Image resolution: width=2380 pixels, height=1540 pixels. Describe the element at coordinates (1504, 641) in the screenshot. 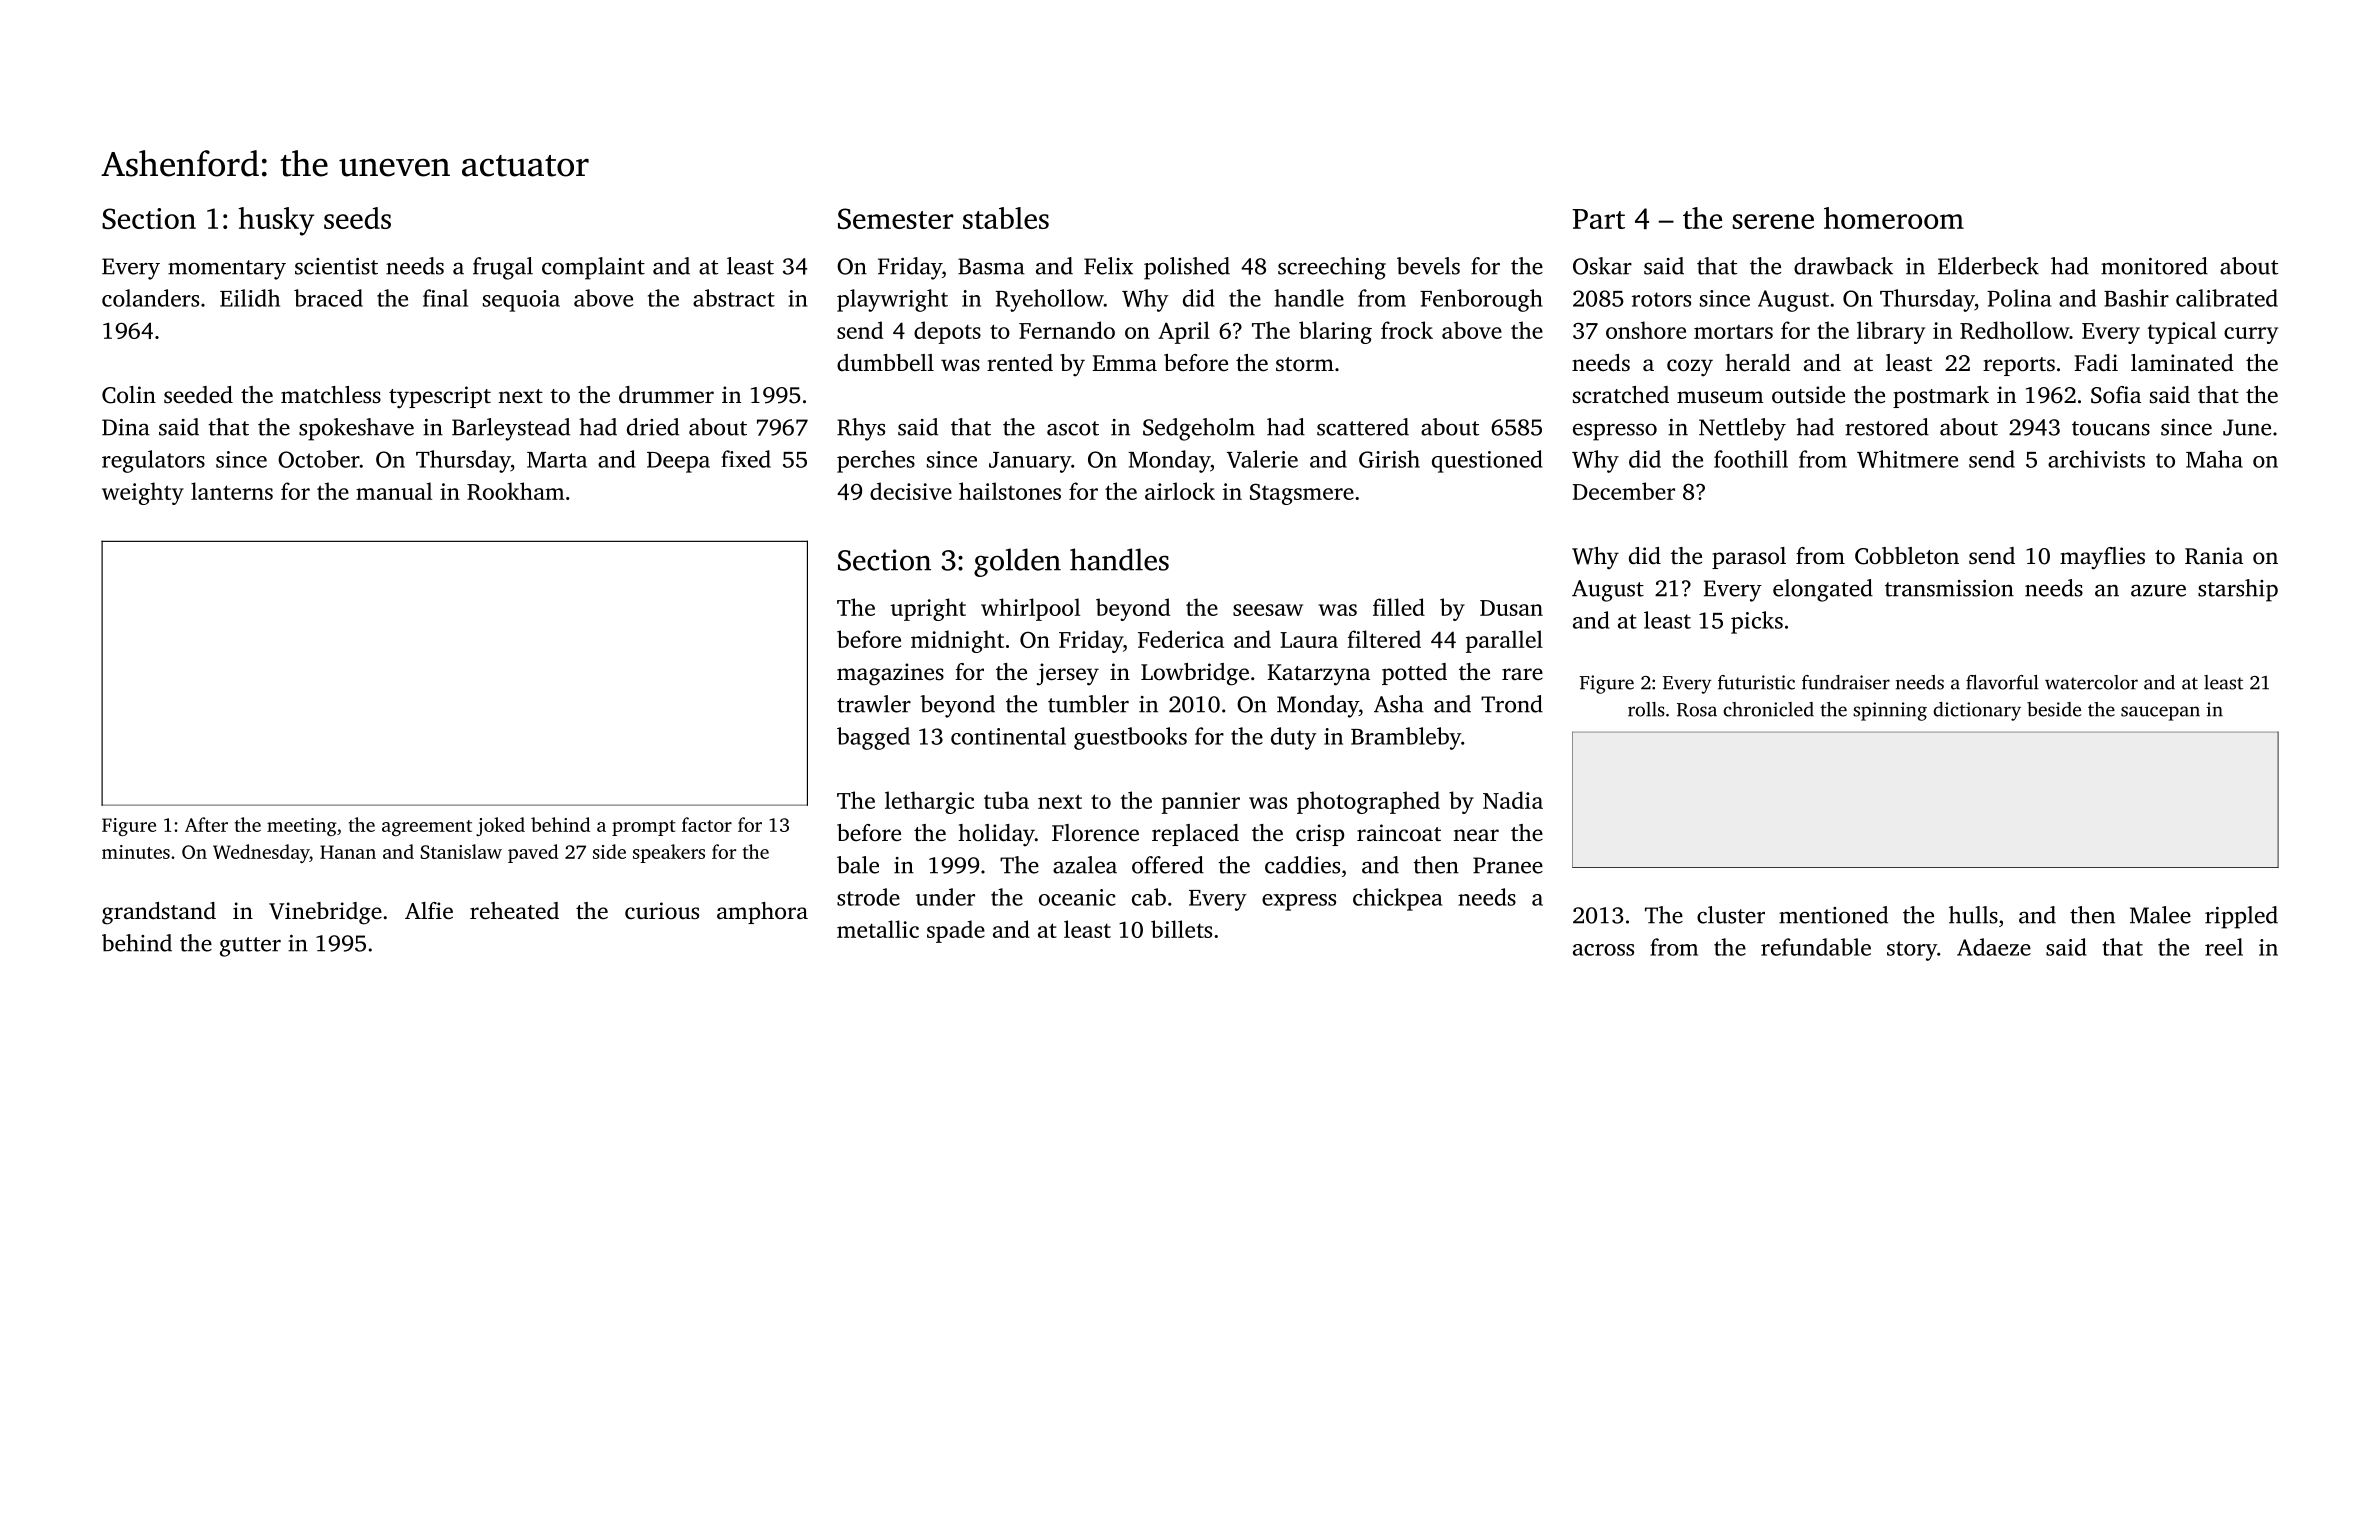

I see `parallel` at that location.
